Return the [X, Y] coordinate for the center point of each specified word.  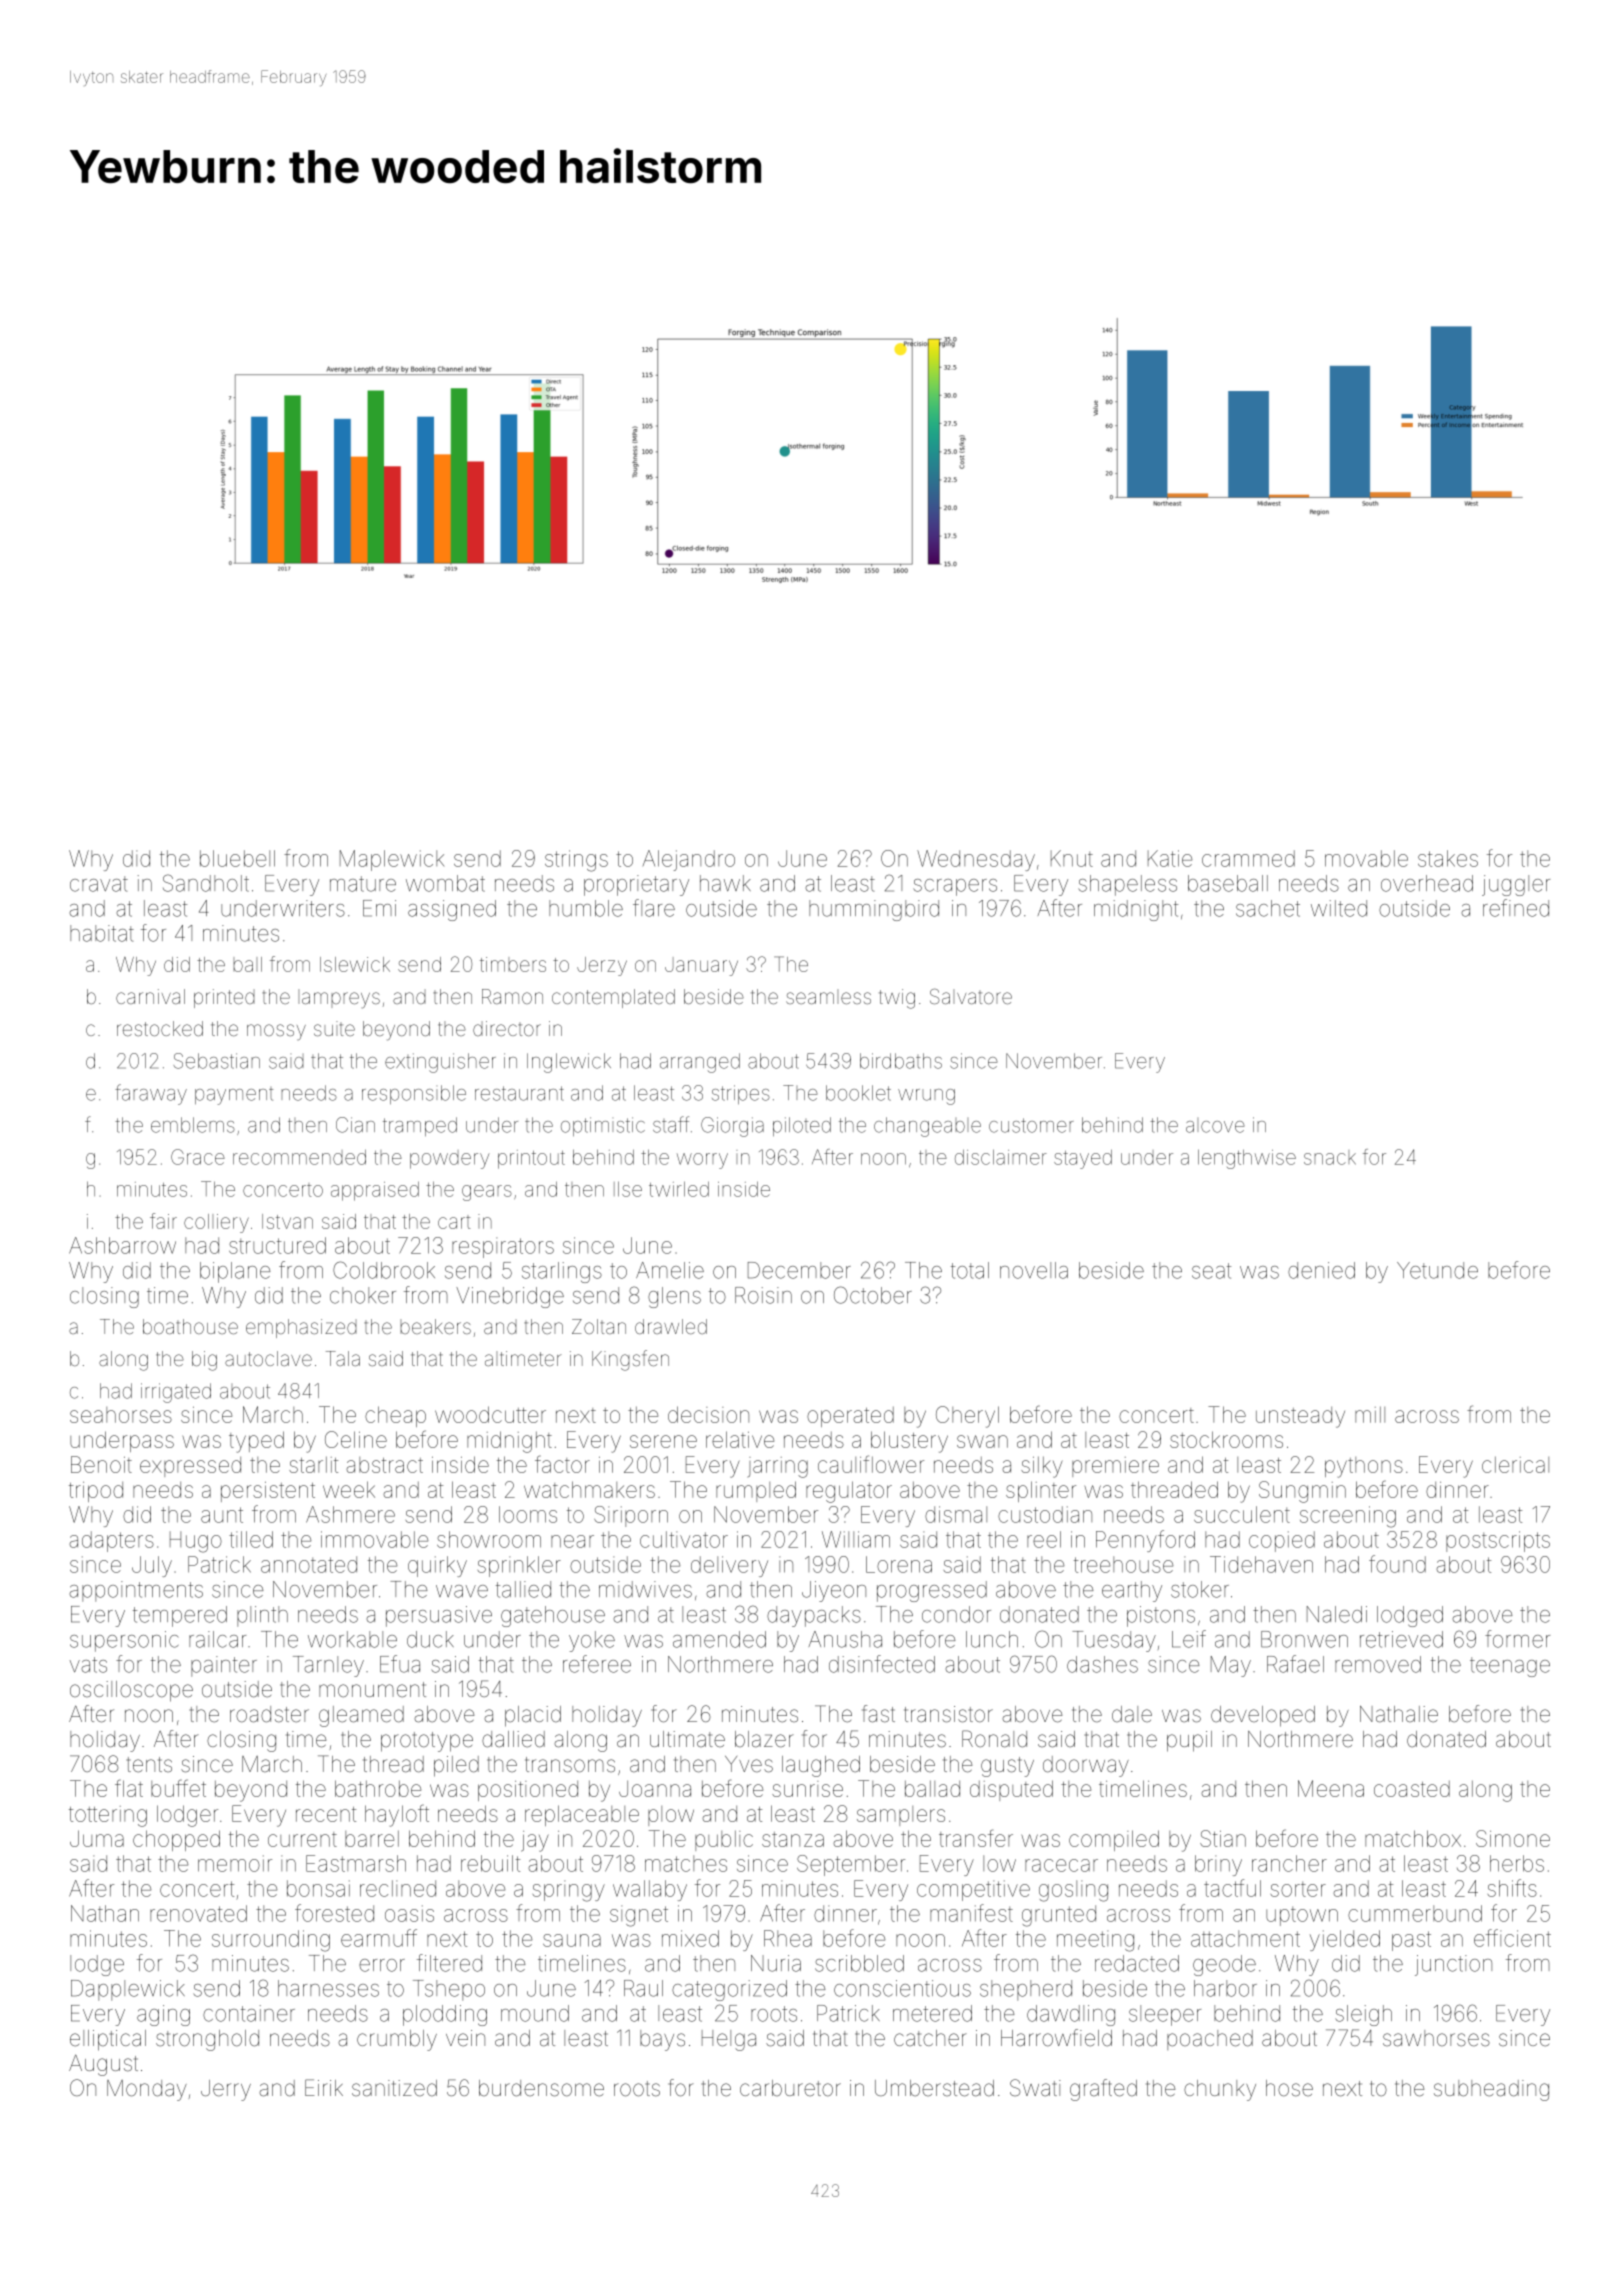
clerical [1515, 1465]
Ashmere [350, 1514]
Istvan [287, 1221]
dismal [956, 1514]
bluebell [237, 858]
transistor [948, 1714]
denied [1321, 1270]
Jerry [226, 2090]
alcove [1215, 1125]
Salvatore [971, 996]
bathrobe [378, 1788]
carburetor [790, 2088]
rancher [1289, 1863]
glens [674, 1297]
